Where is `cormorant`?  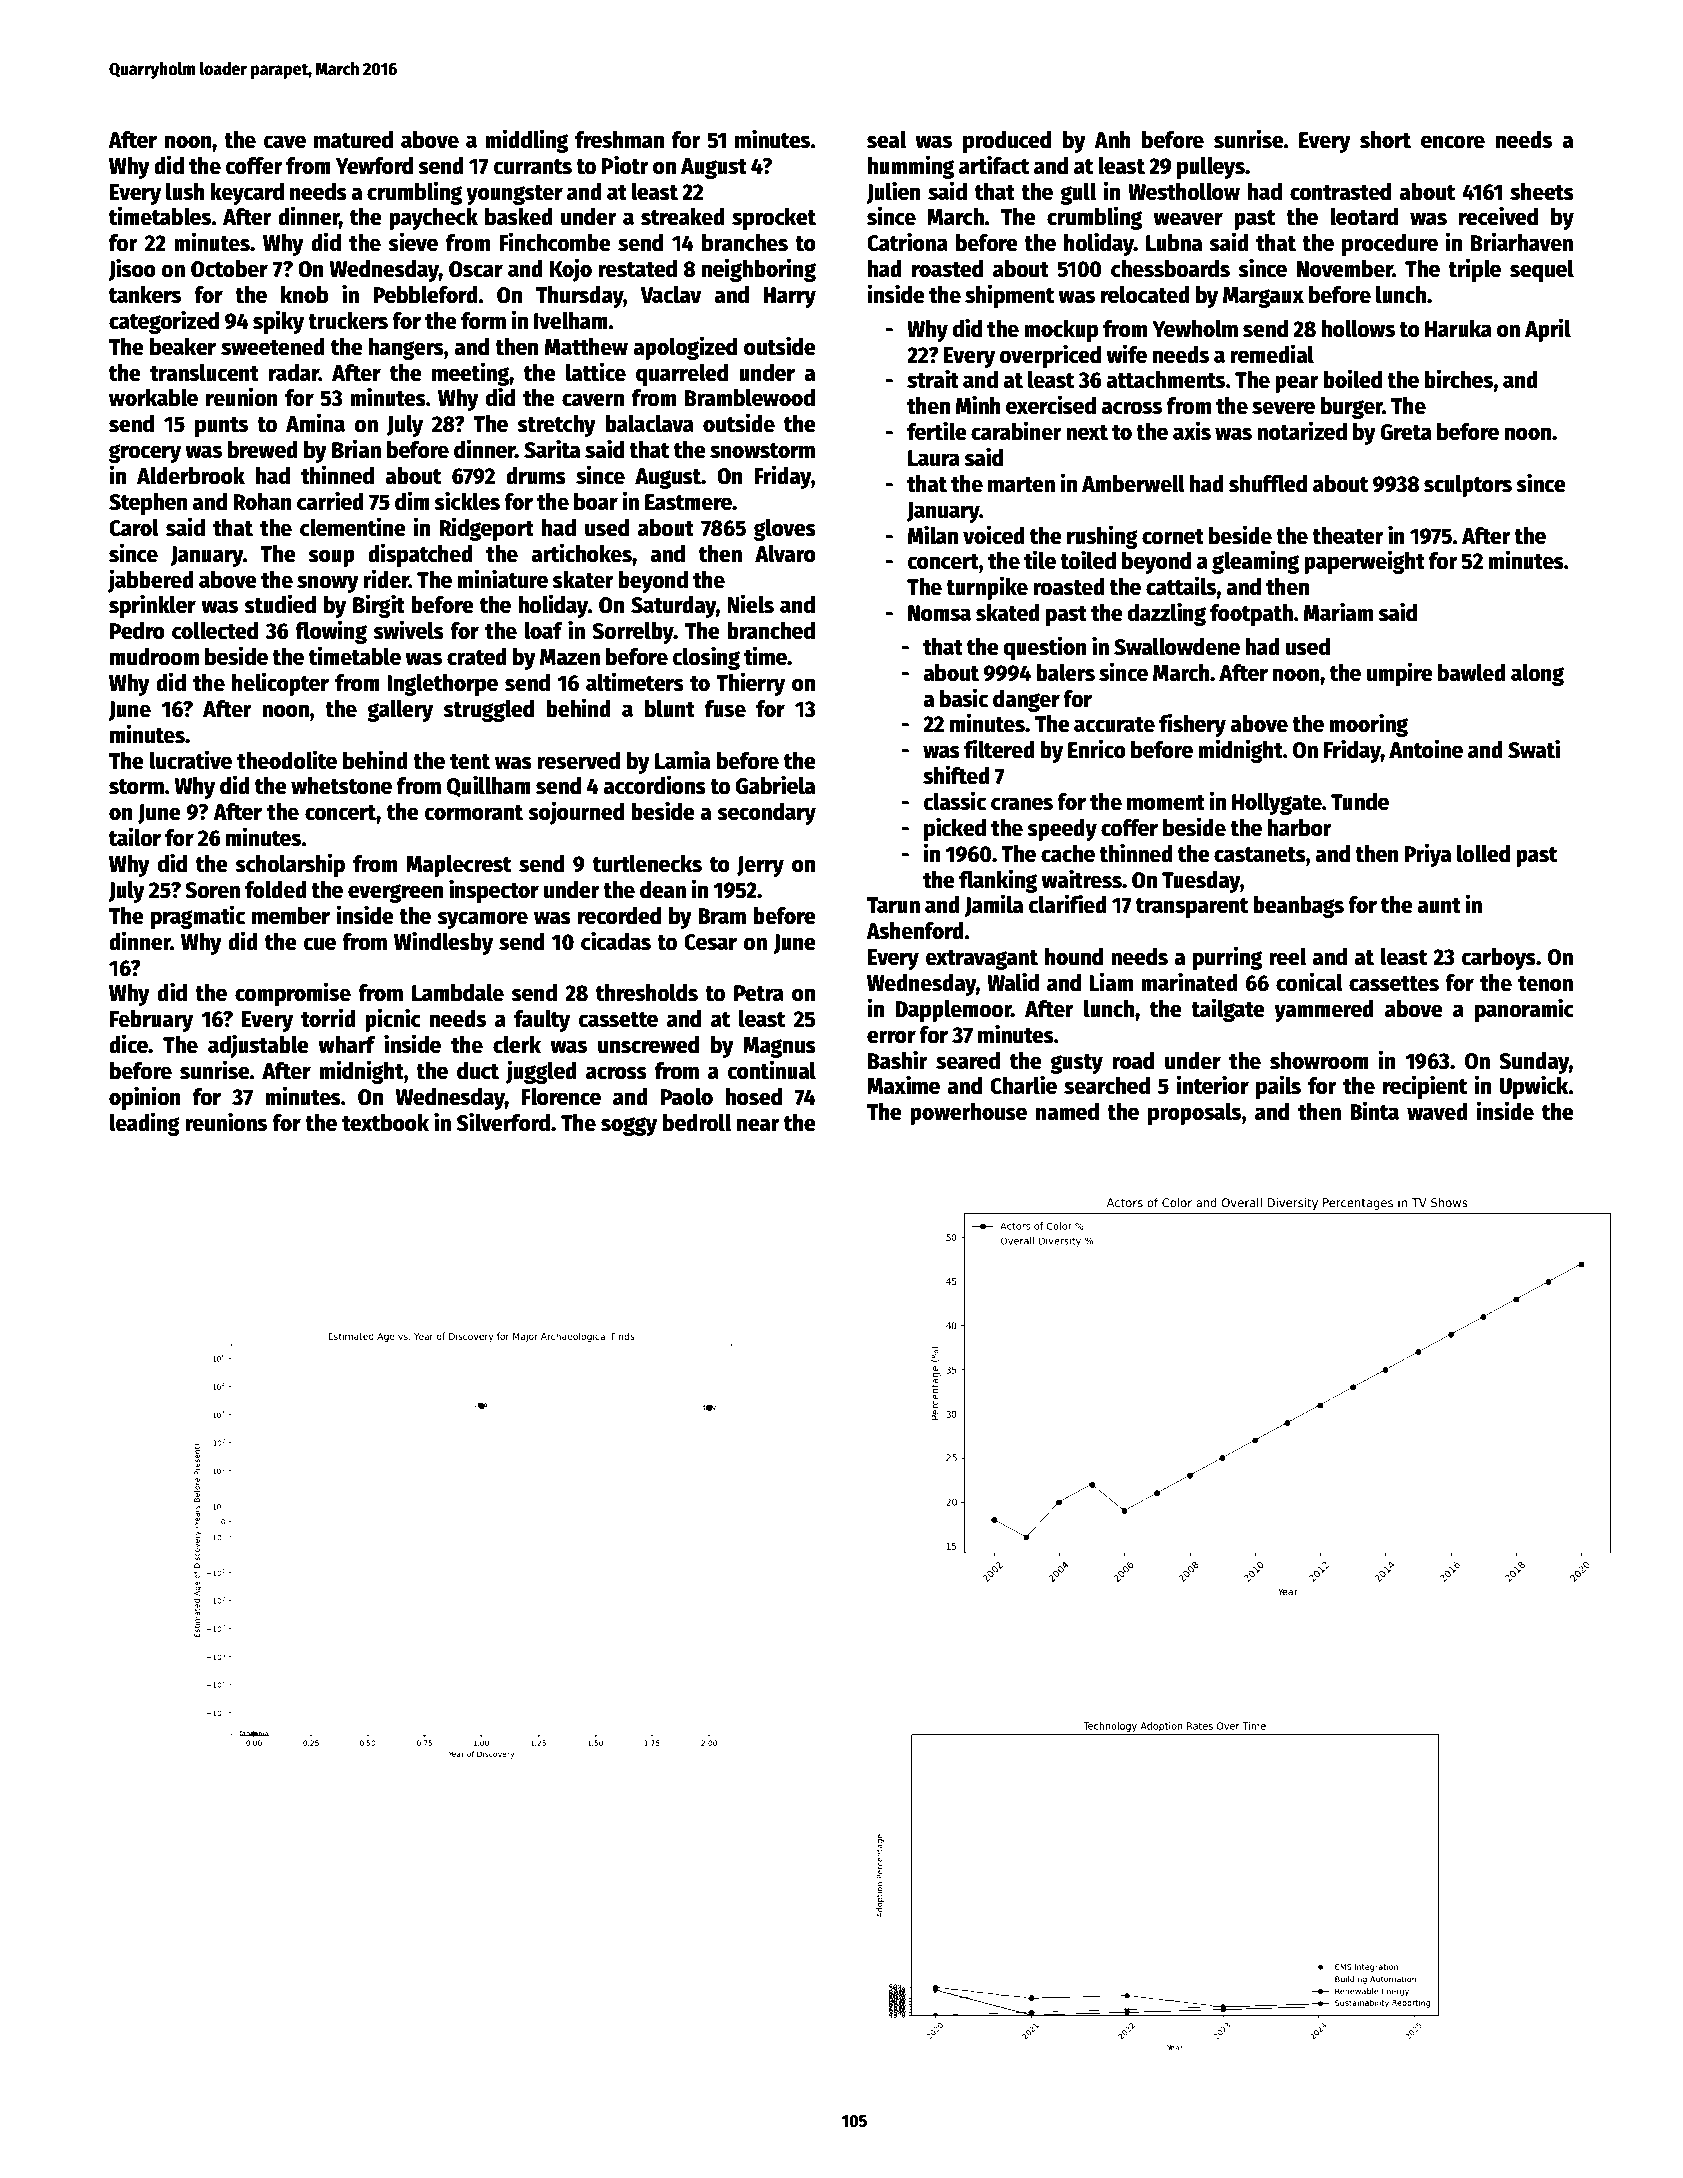
cormorant is located at coordinates (474, 813).
